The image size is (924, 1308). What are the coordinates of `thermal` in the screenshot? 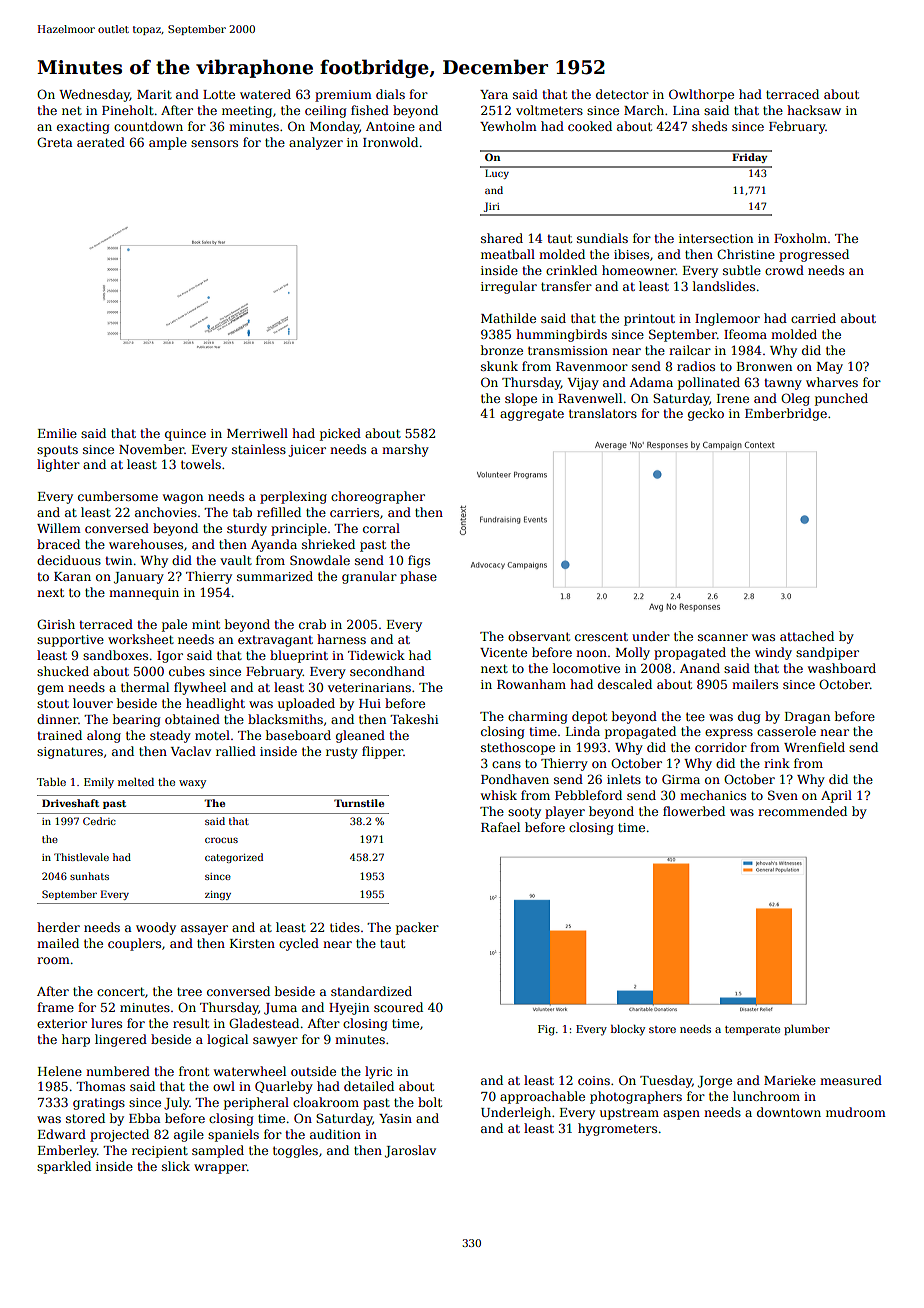 It's located at (145, 687).
